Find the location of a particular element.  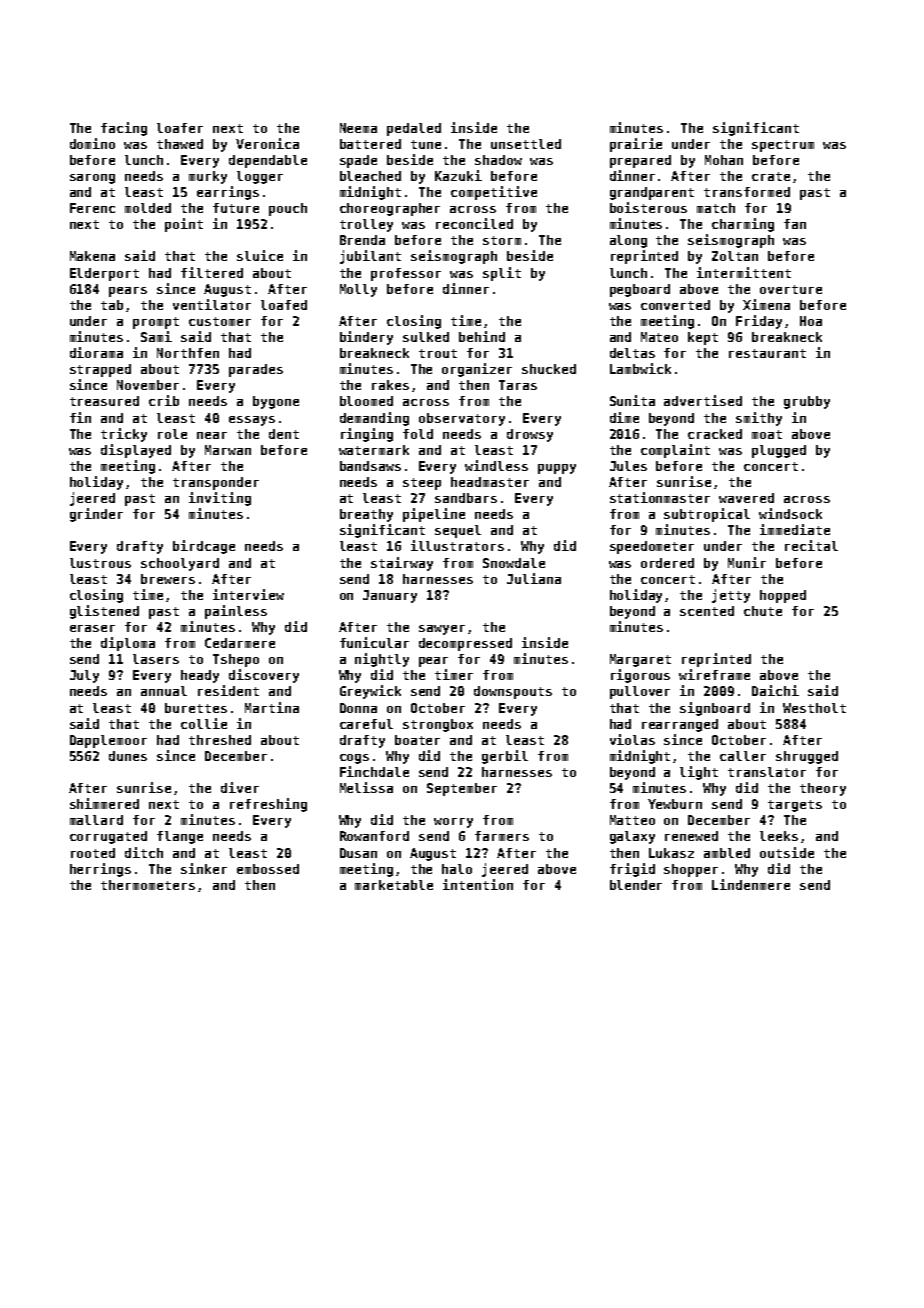

steep is located at coordinates (422, 484).
